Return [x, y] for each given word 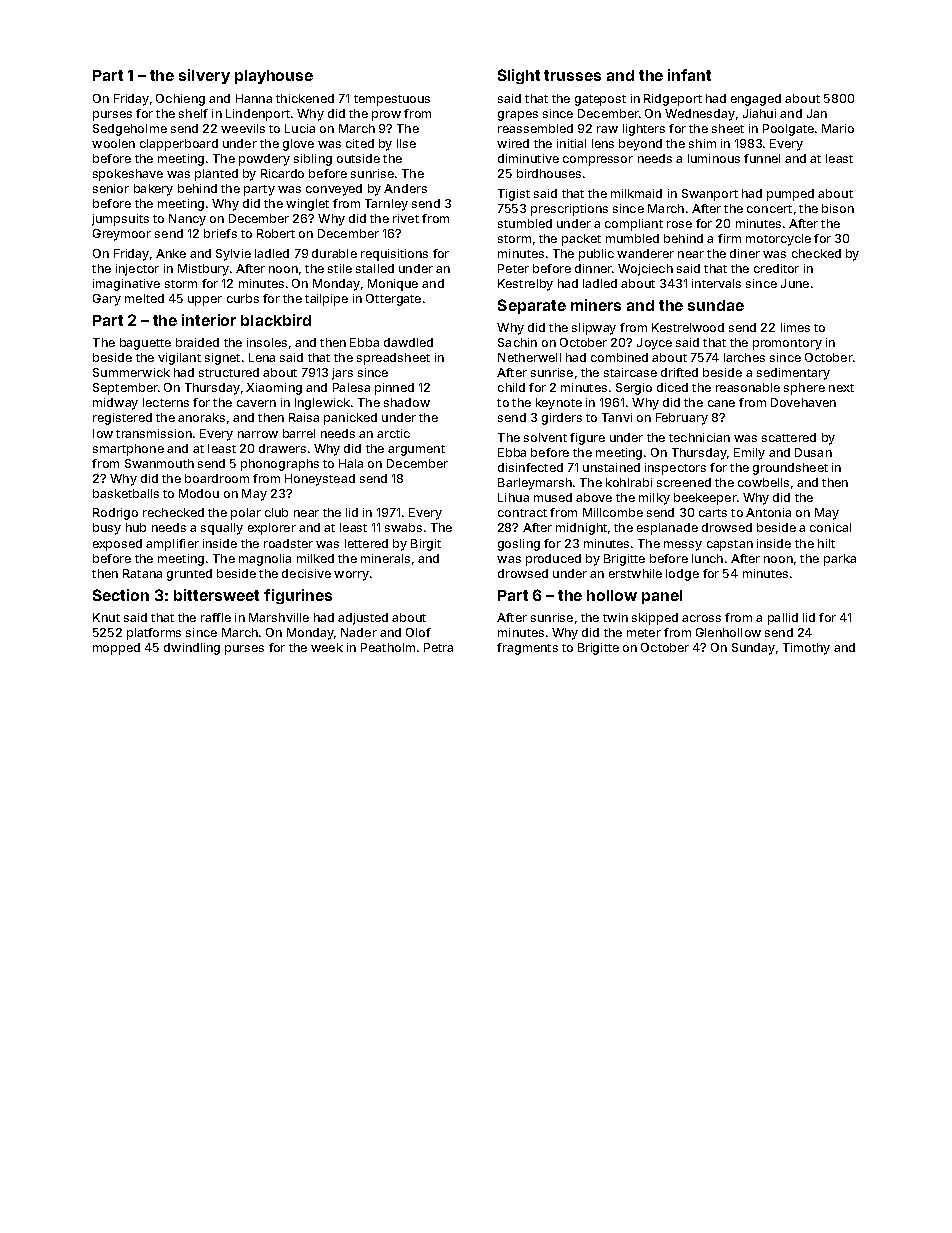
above [594, 497]
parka [840, 560]
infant [689, 75]
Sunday [753, 649]
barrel [299, 433]
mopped [116, 649]
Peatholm [388, 647]
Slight [519, 76]
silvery [204, 76]
